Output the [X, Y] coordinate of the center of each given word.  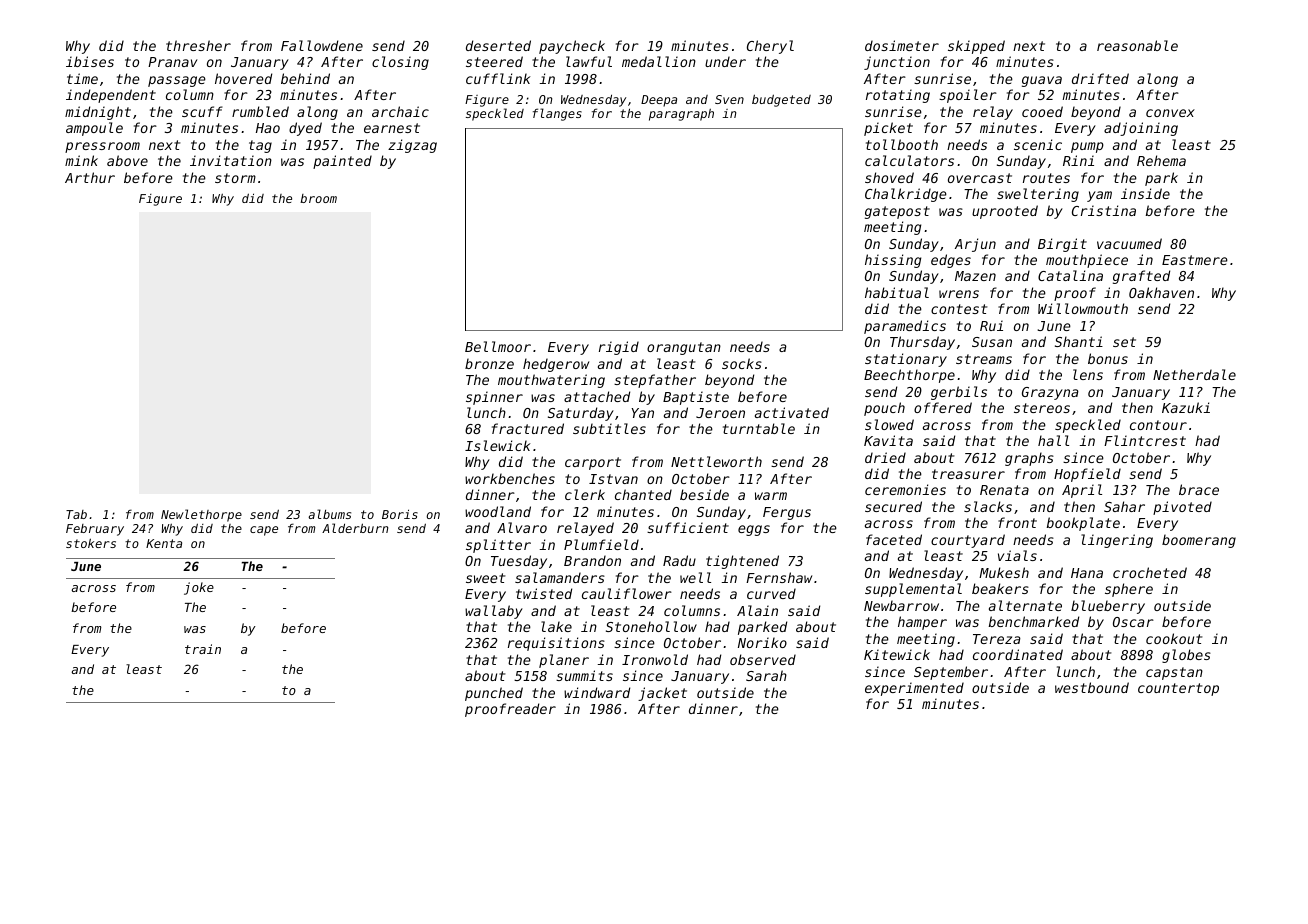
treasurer [968, 474]
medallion [659, 61]
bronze [489, 363]
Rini [1078, 160]
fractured [528, 428]
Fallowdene [322, 45]
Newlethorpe [201, 515]
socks [742, 363]
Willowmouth [1083, 308]
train [203, 649]
